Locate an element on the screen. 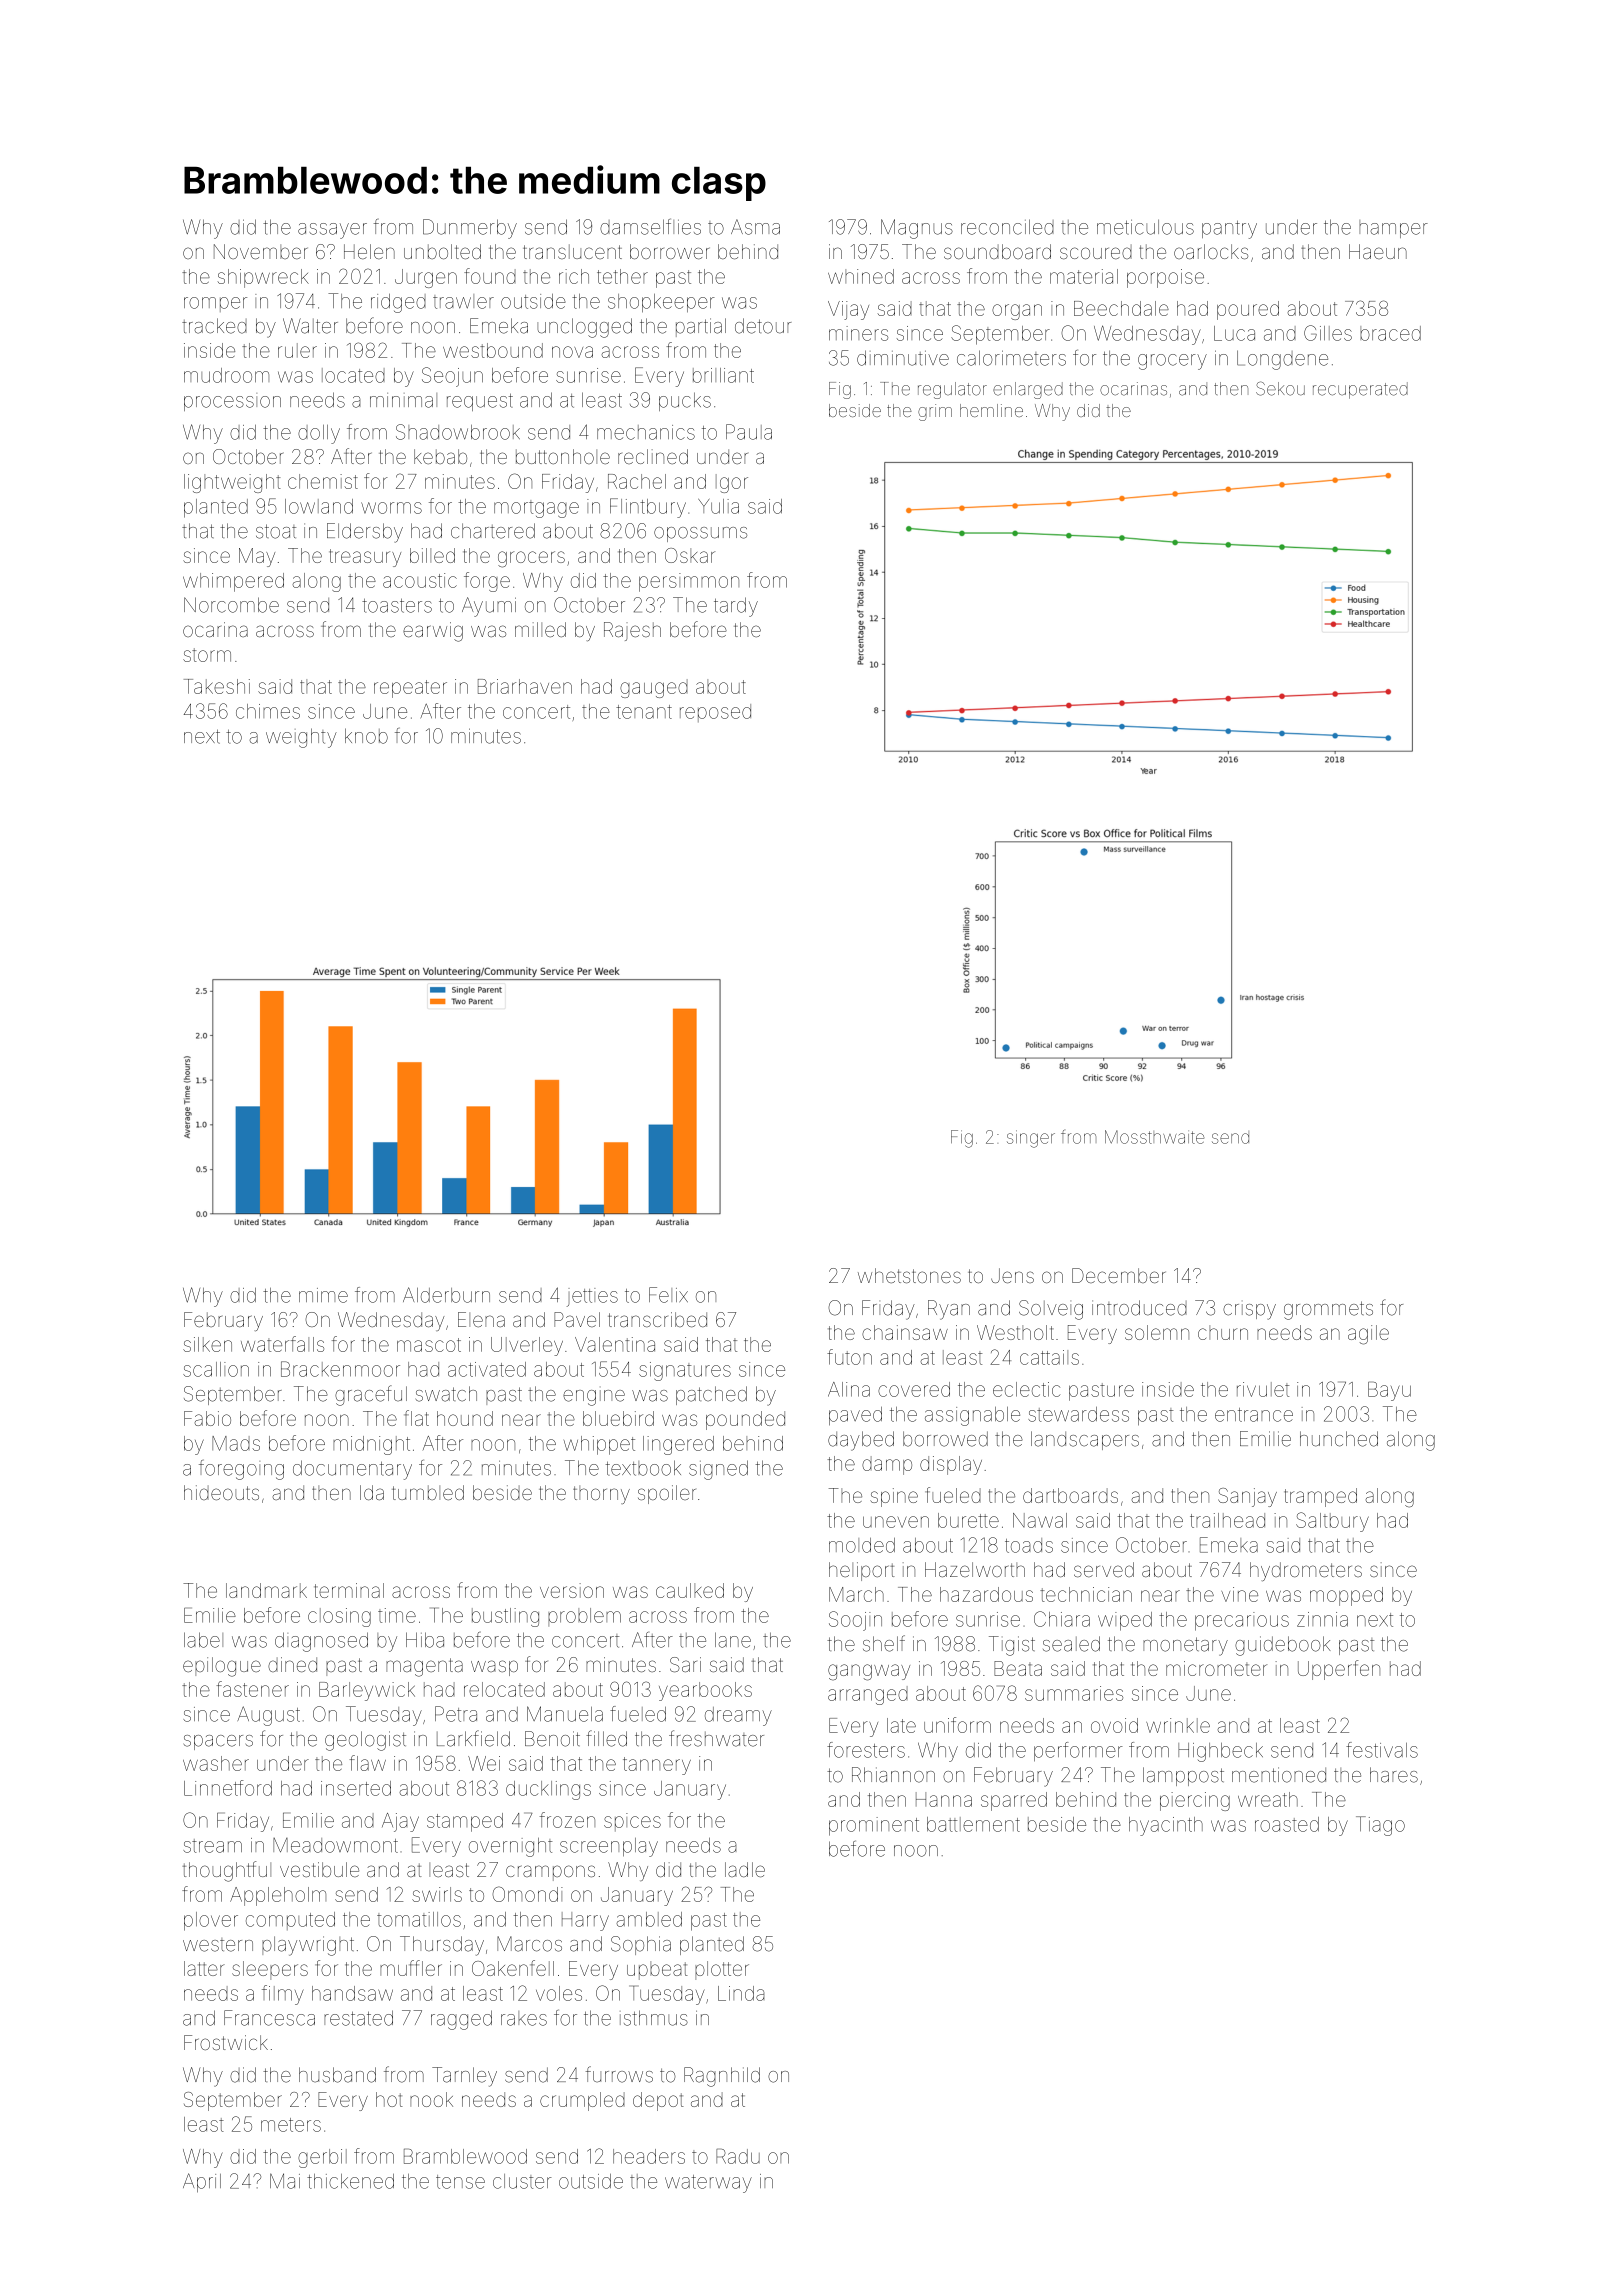 The height and width of the screenshot is (2292, 1620). reconciled is located at coordinates (1007, 227).
